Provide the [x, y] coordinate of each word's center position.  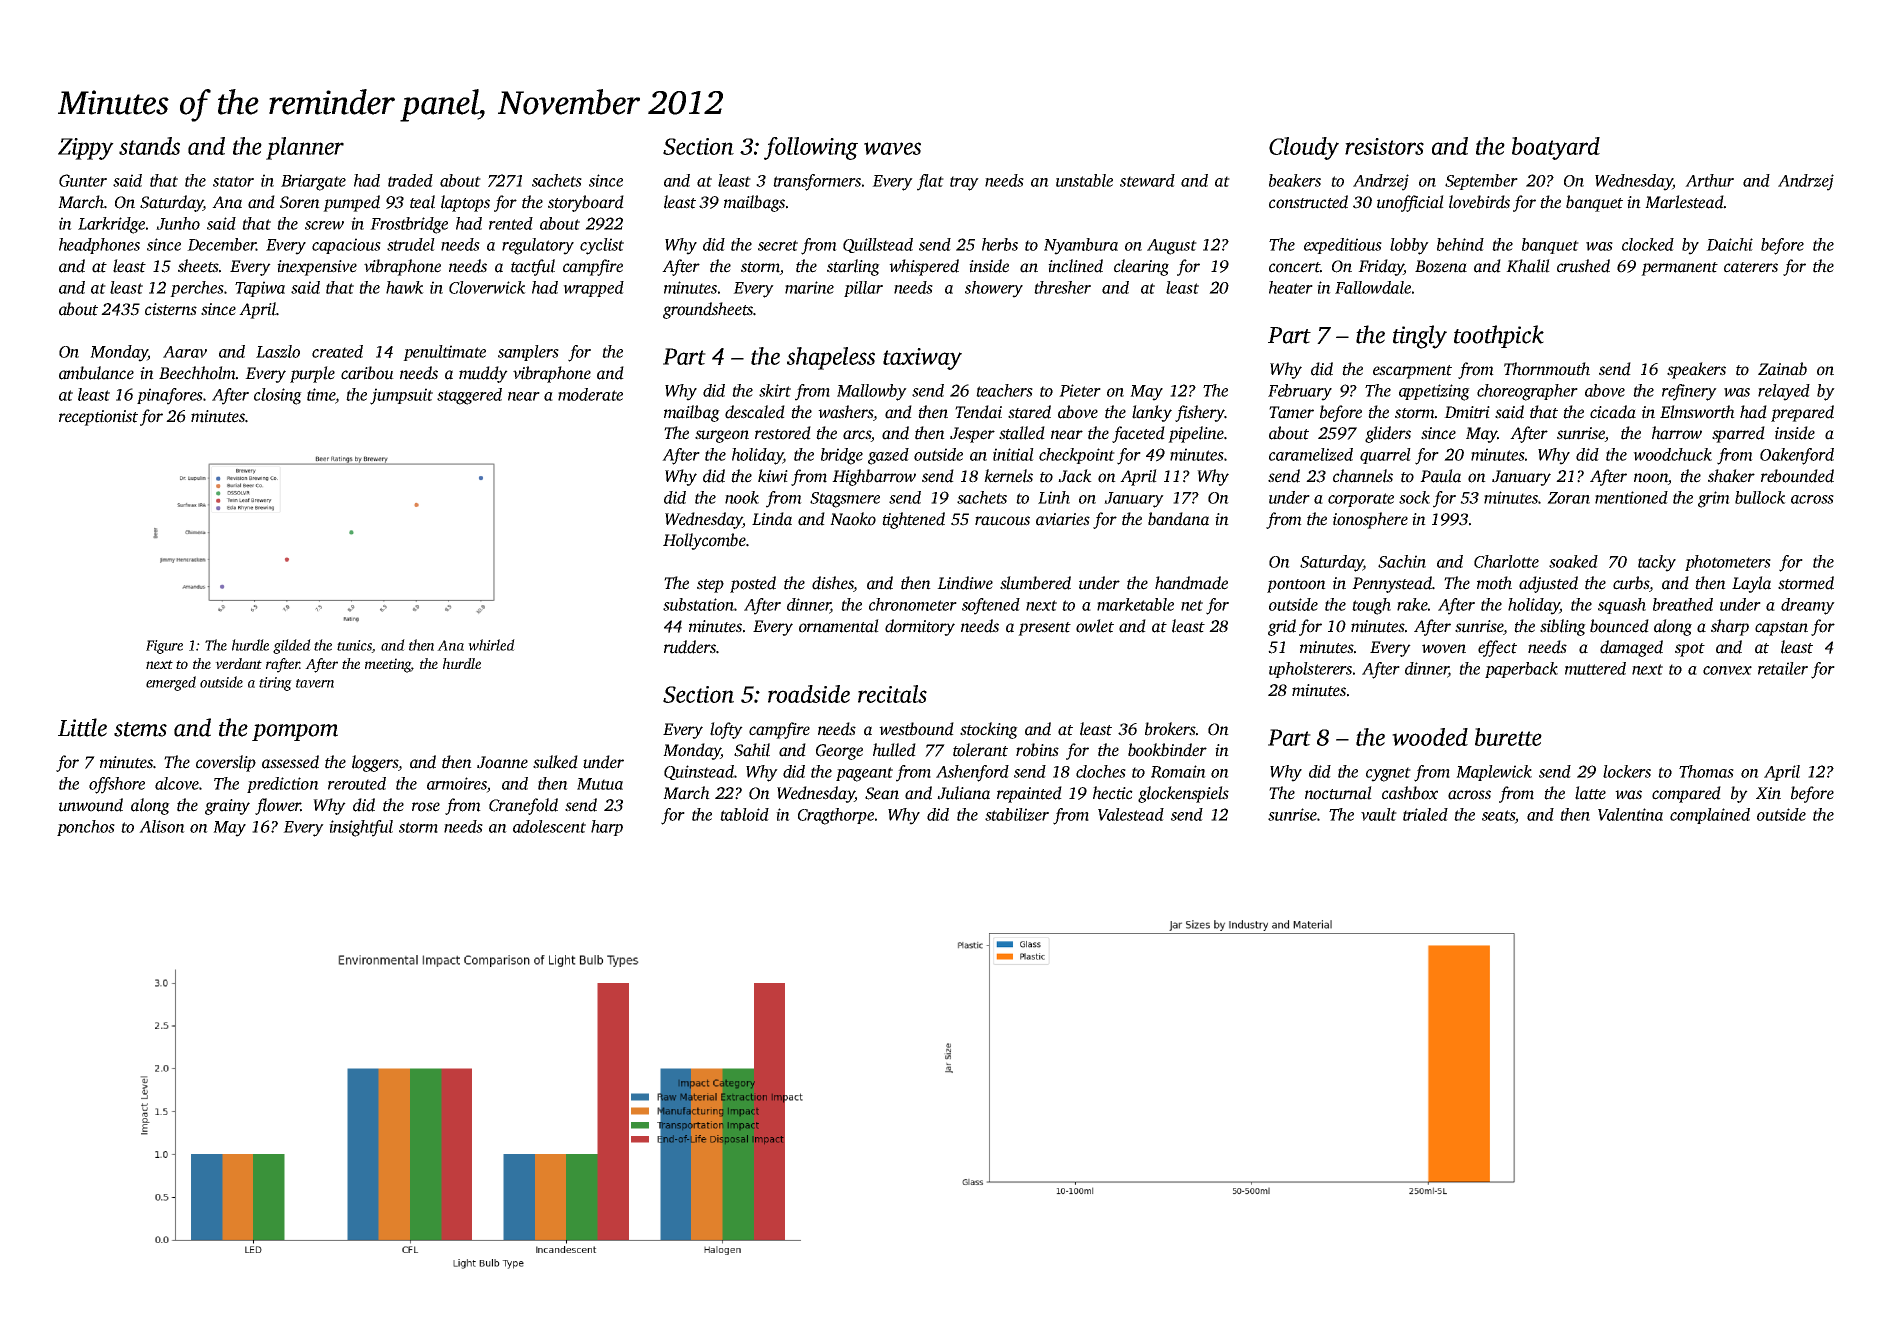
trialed [1425, 814]
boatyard [1556, 148]
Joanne [502, 762]
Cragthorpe [836, 816]
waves [892, 148]
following [811, 148]
